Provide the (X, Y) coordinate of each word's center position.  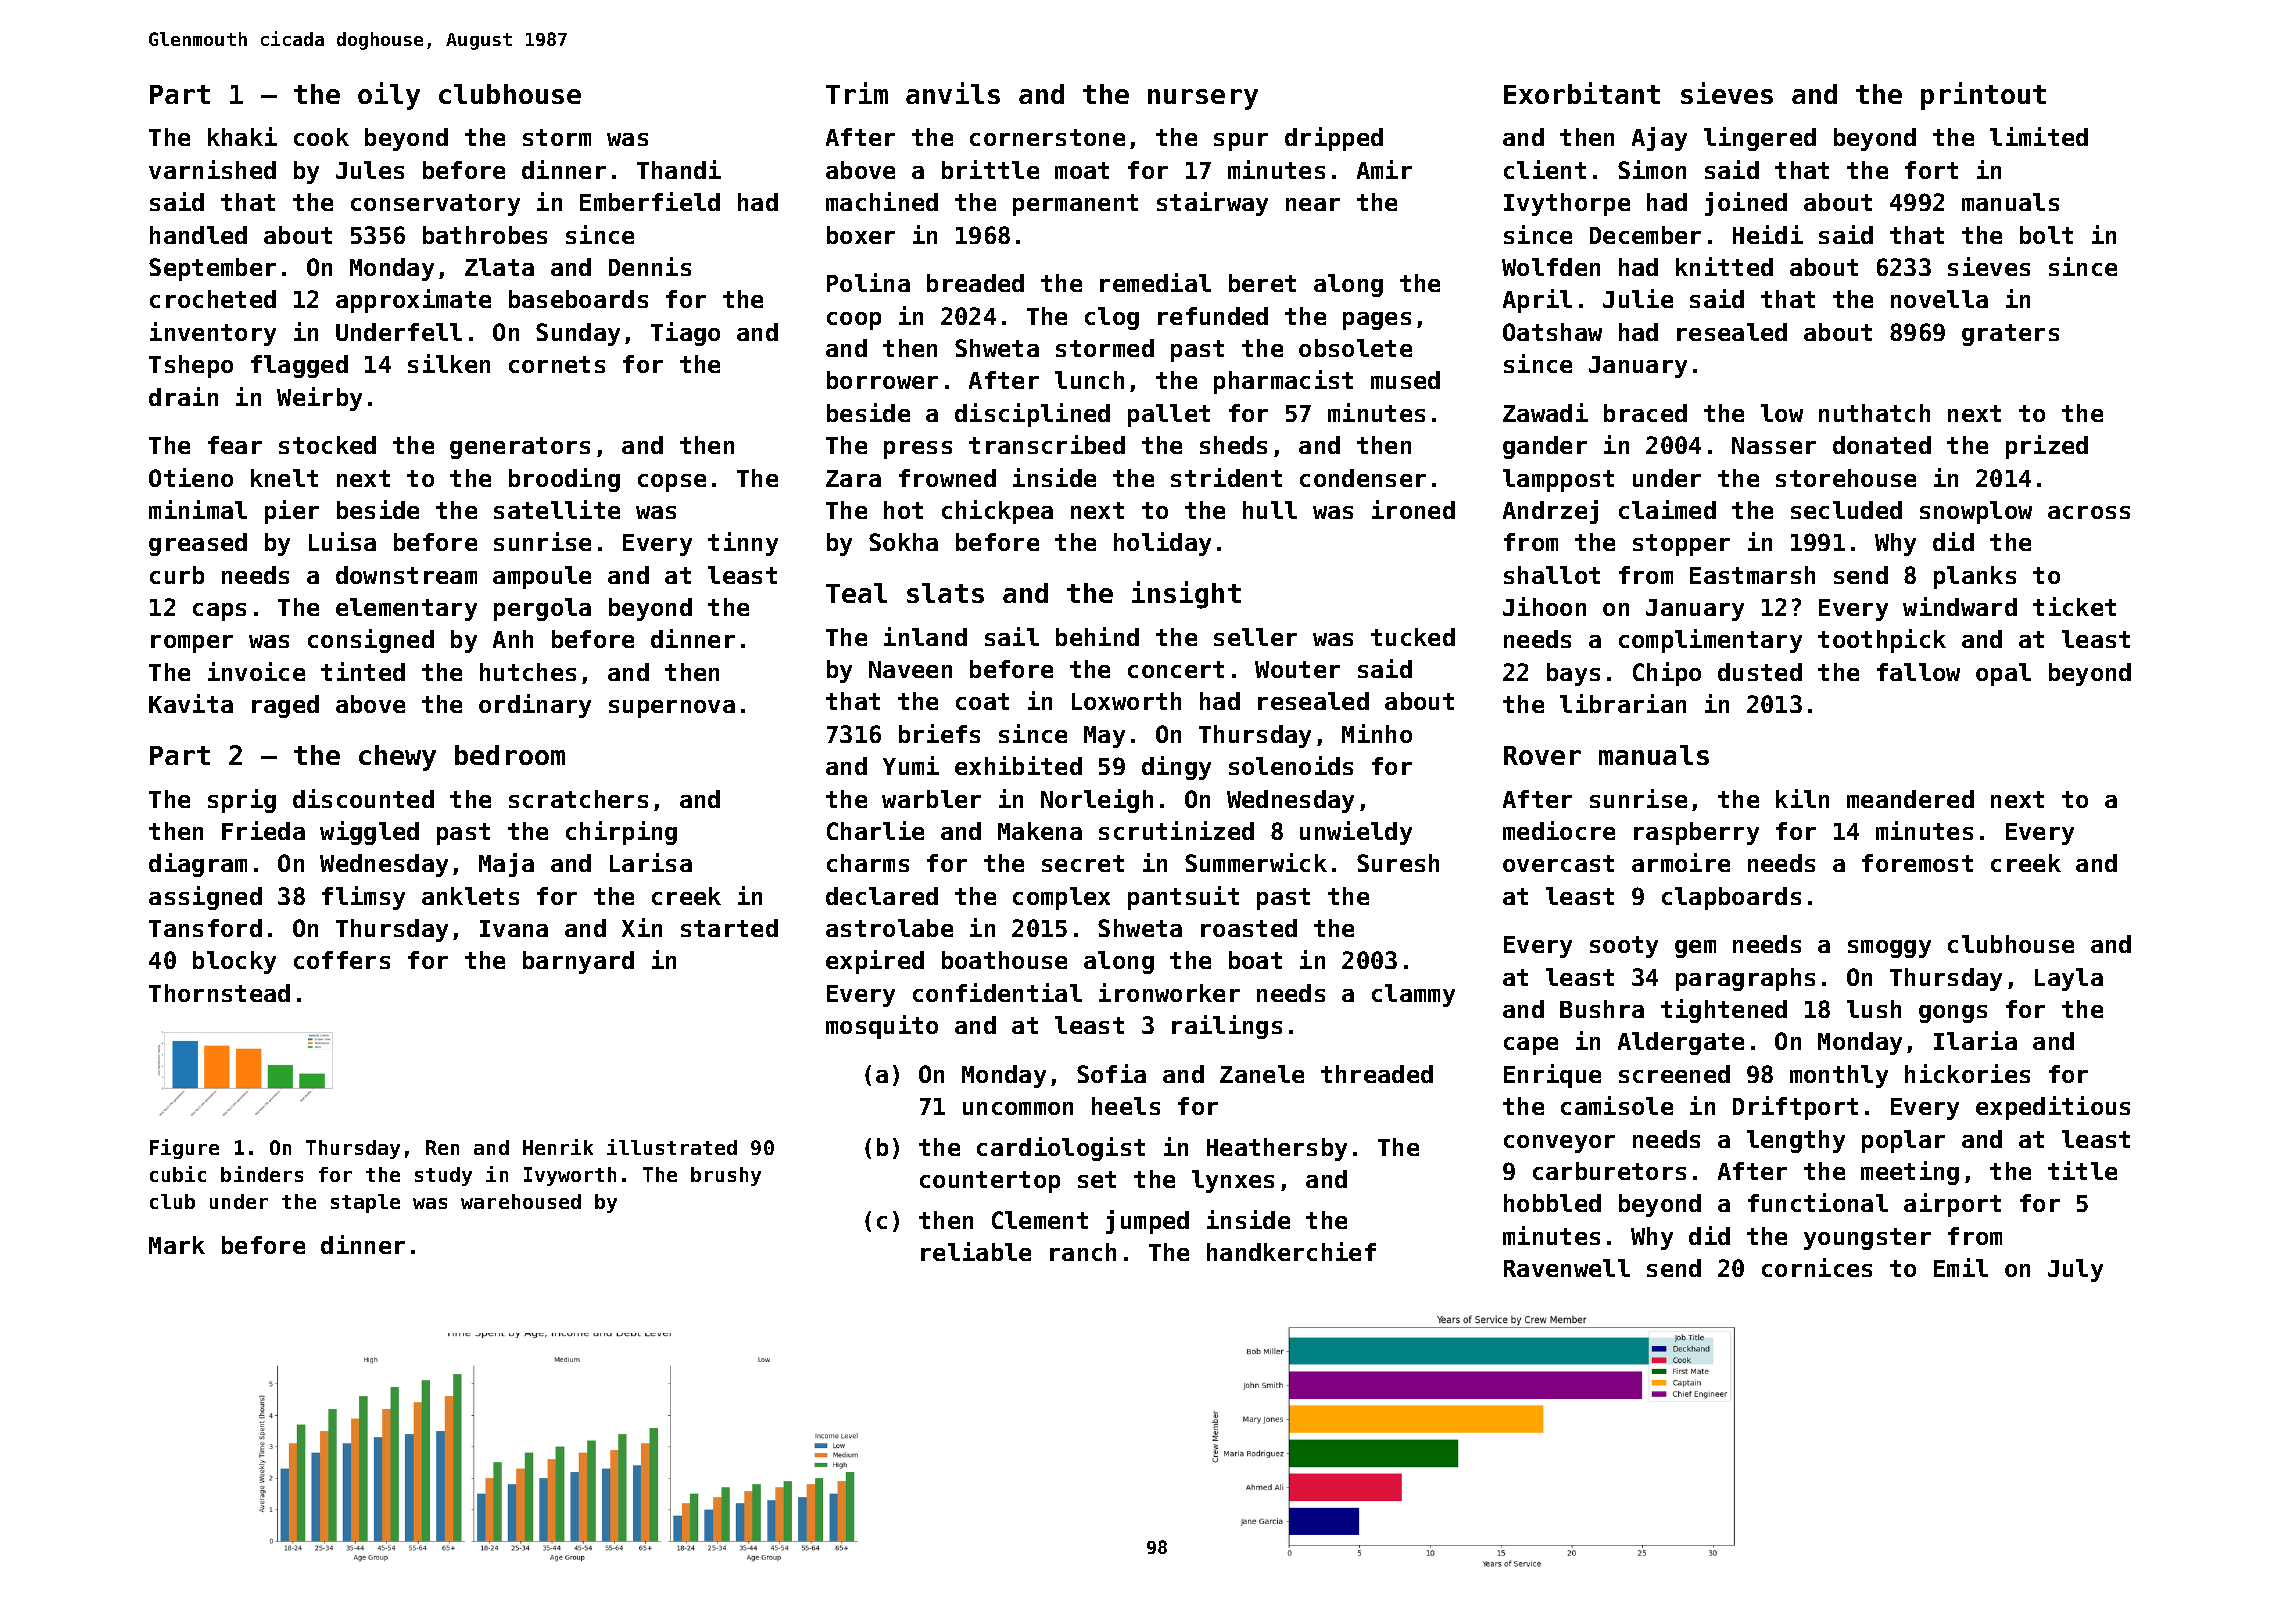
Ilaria (1975, 1040)
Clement (1040, 1220)
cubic (178, 1174)
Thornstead (219, 993)
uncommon (1018, 1108)
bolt (2046, 235)
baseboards (578, 299)
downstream (406, 575)
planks (1975, 577)
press (918, 450)
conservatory (435, 205)
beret (1262, 283)
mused (1405, 380)
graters (2010, 335)
